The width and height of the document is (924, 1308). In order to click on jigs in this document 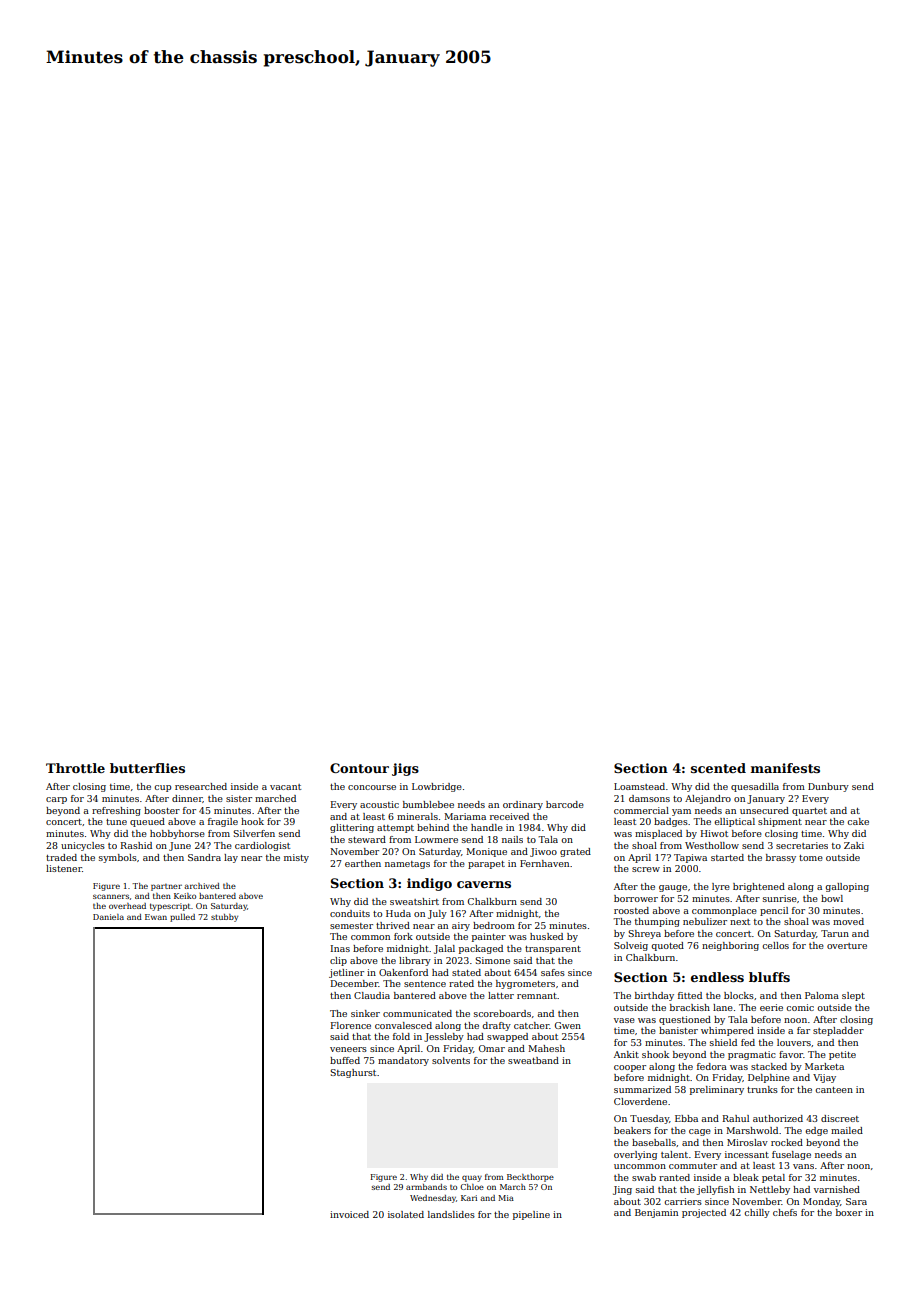, I will do `click(405, 769)`.
